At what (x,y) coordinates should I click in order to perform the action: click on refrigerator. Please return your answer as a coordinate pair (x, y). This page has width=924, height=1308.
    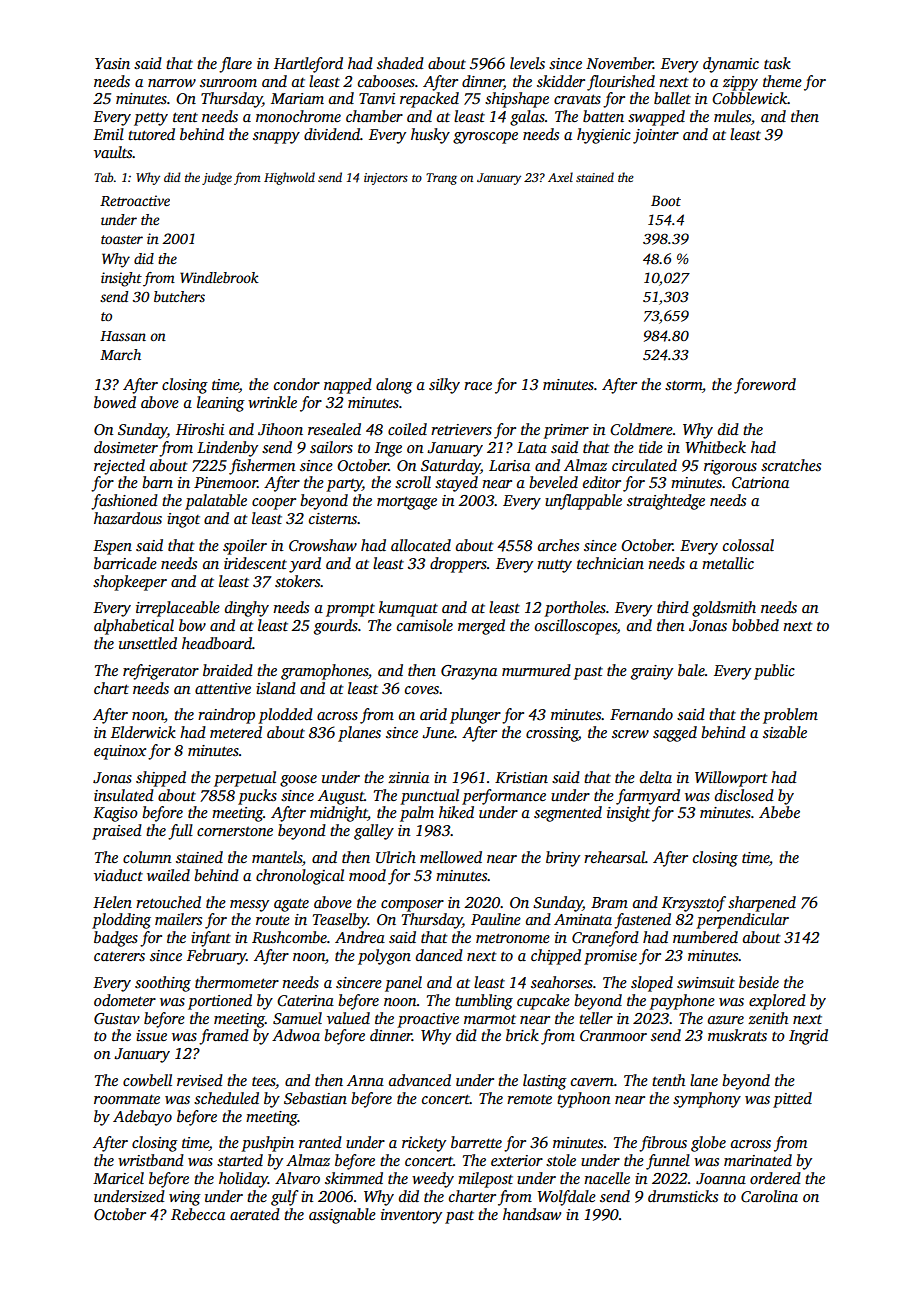
    Looking at the image, I should click on (161, 672).
